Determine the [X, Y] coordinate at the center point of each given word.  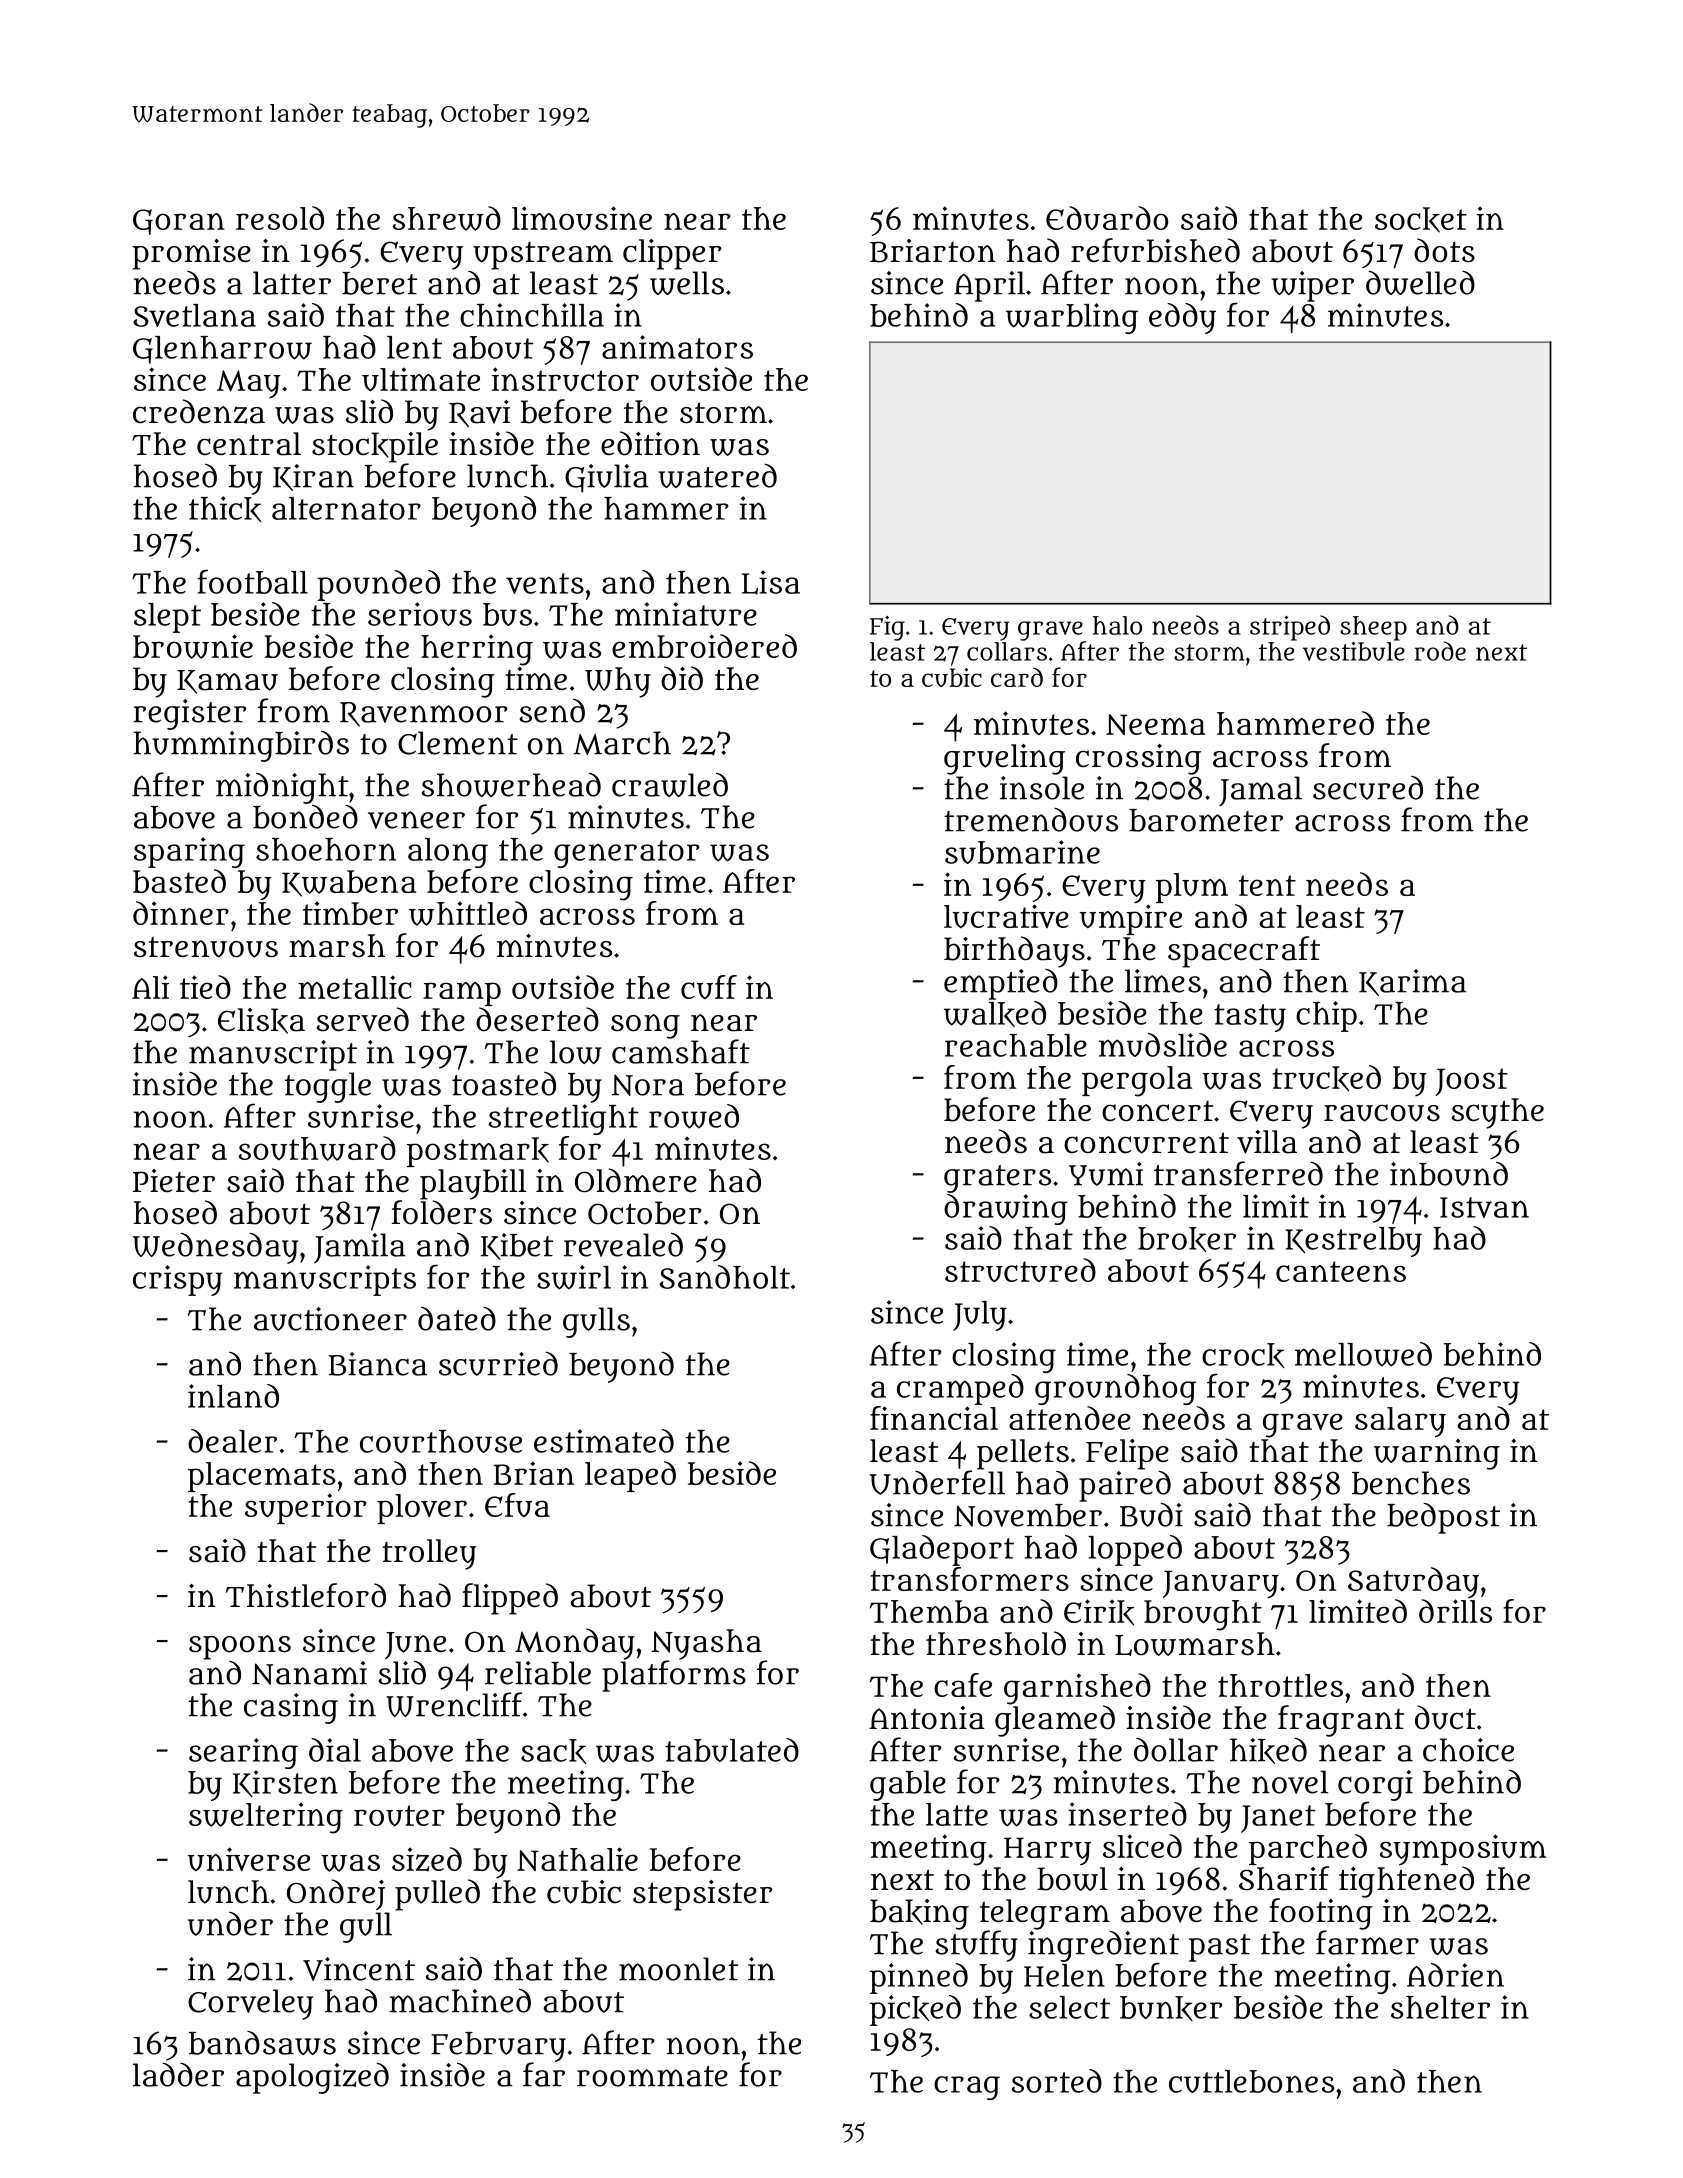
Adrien [1455, 1975]
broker [1187, 1239]
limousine [582, 218]
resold [280, 218]
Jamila [359, 1248]
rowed [694, 1116]
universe [249, 1859]
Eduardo [1107, 218]
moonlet [678, 1969]
